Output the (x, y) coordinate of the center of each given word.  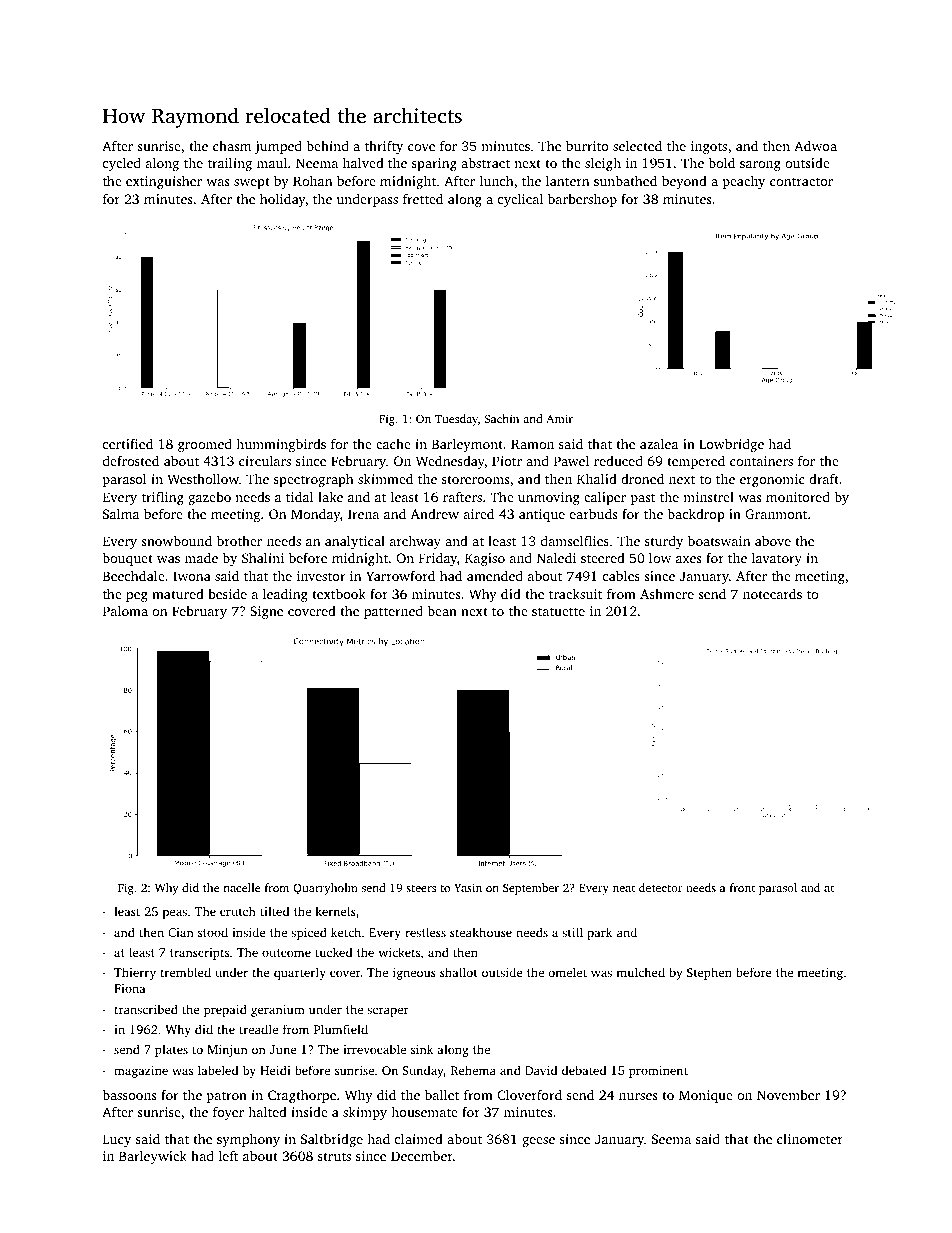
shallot (459, 972)
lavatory (777, 559)
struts (334, 1156)
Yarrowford (400, 575)
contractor (801, 181)
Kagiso (485, 559)
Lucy (117, 1140)
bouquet (127, 559)
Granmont (776, 514)
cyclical (520, 200)
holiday (282, 200)
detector (661, 887)
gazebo (209, 498)
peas (175, 914)
